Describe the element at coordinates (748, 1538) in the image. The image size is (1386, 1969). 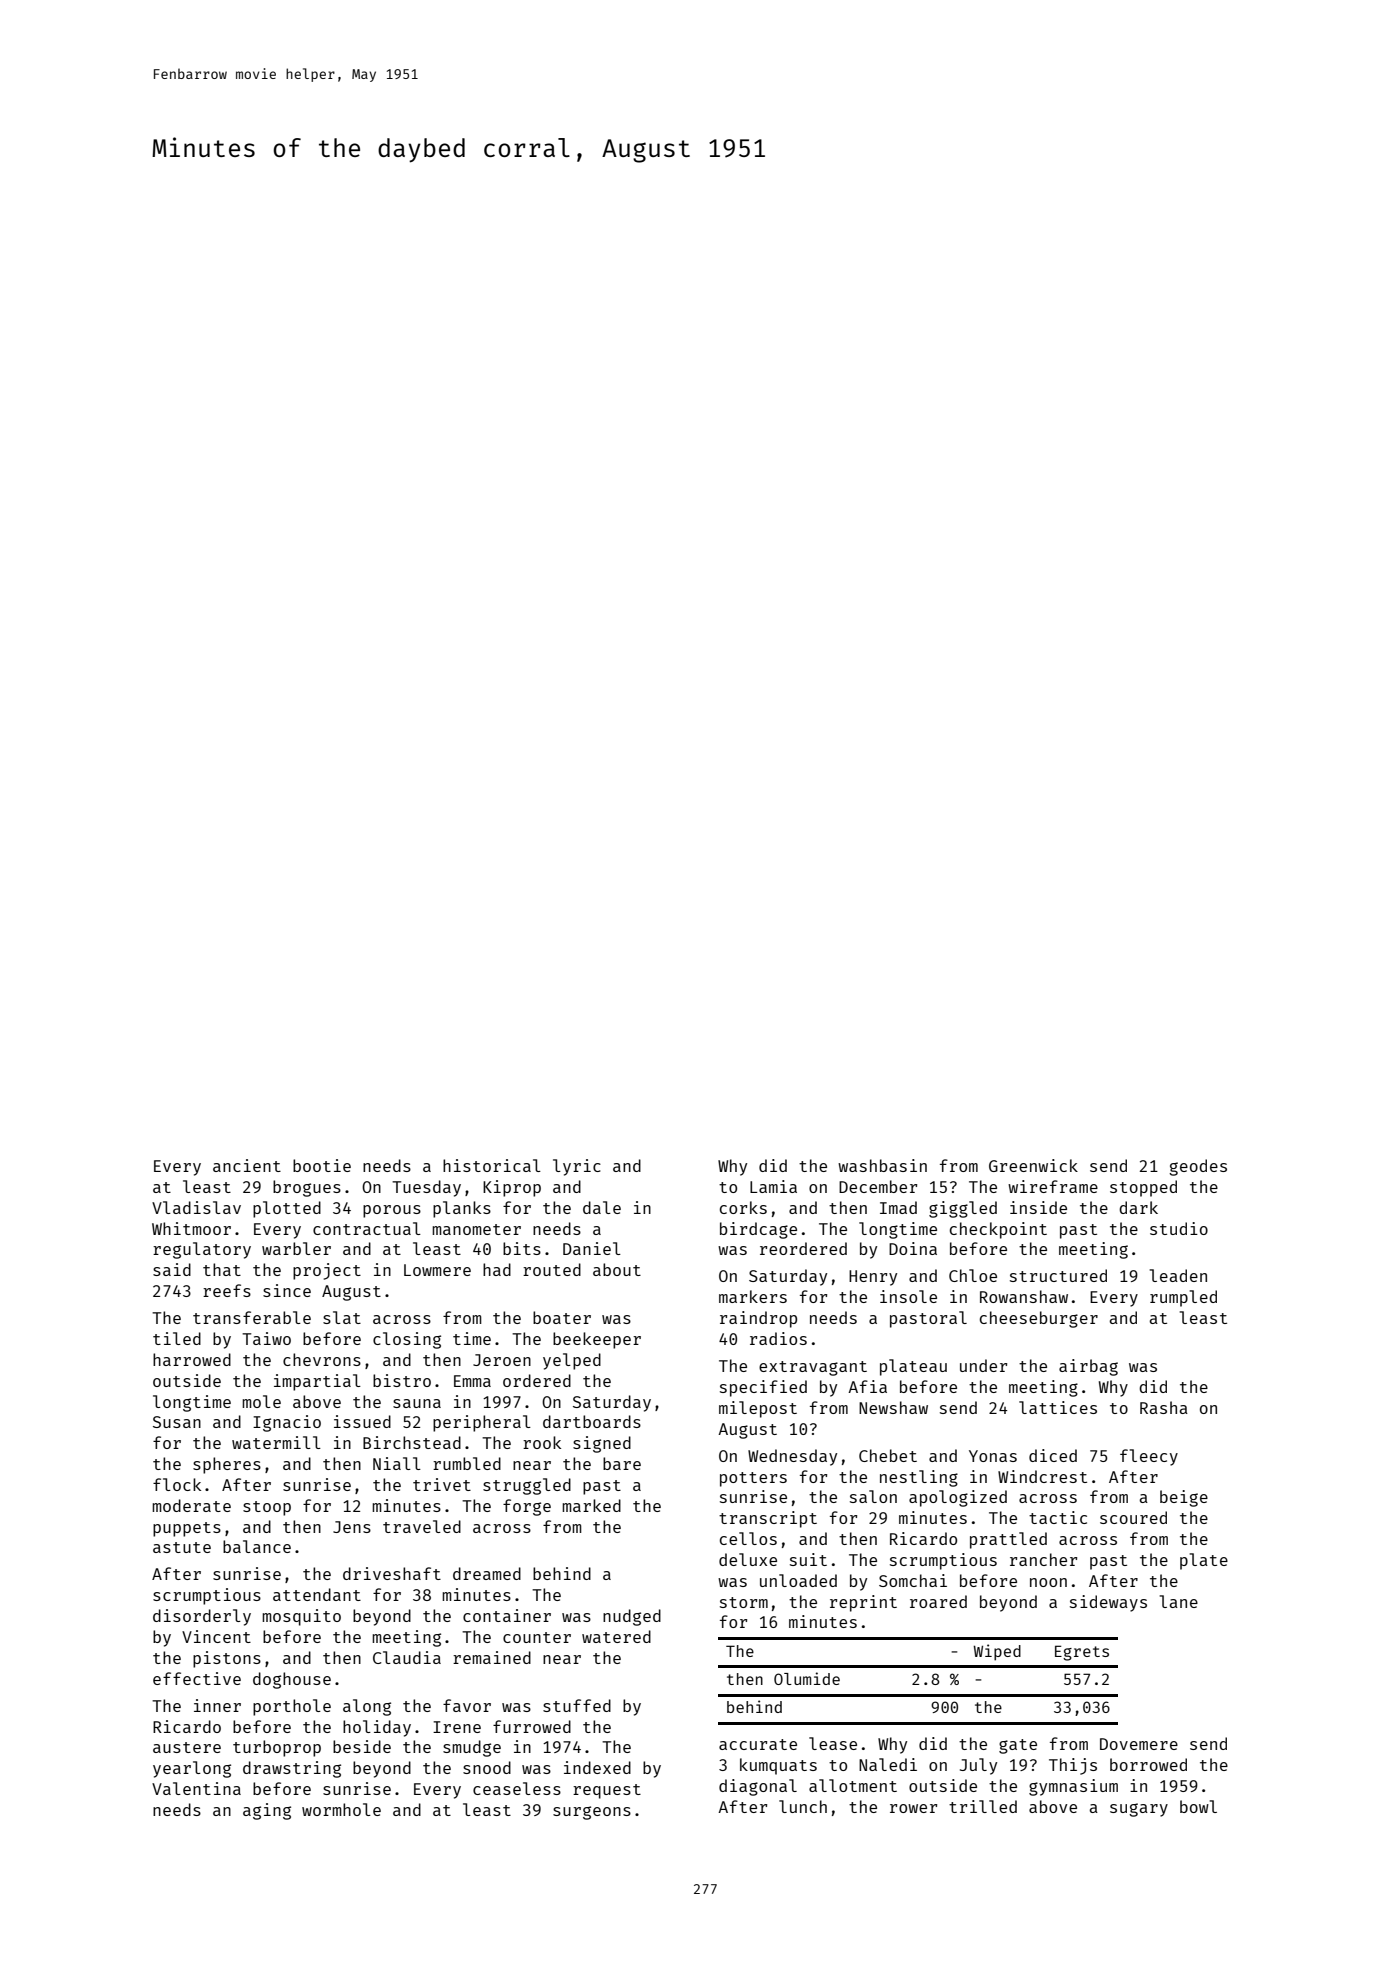
I see `cellos` at that location.
